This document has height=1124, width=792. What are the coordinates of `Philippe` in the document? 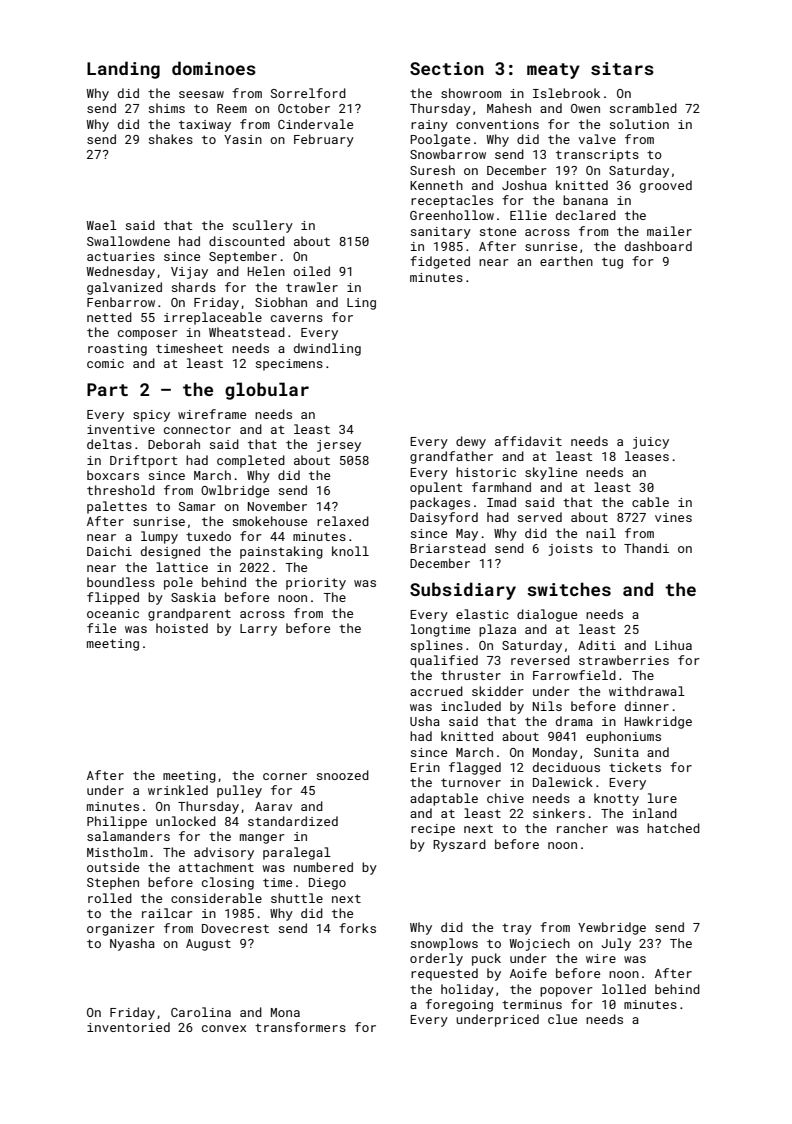 It's located at (117, 822).
